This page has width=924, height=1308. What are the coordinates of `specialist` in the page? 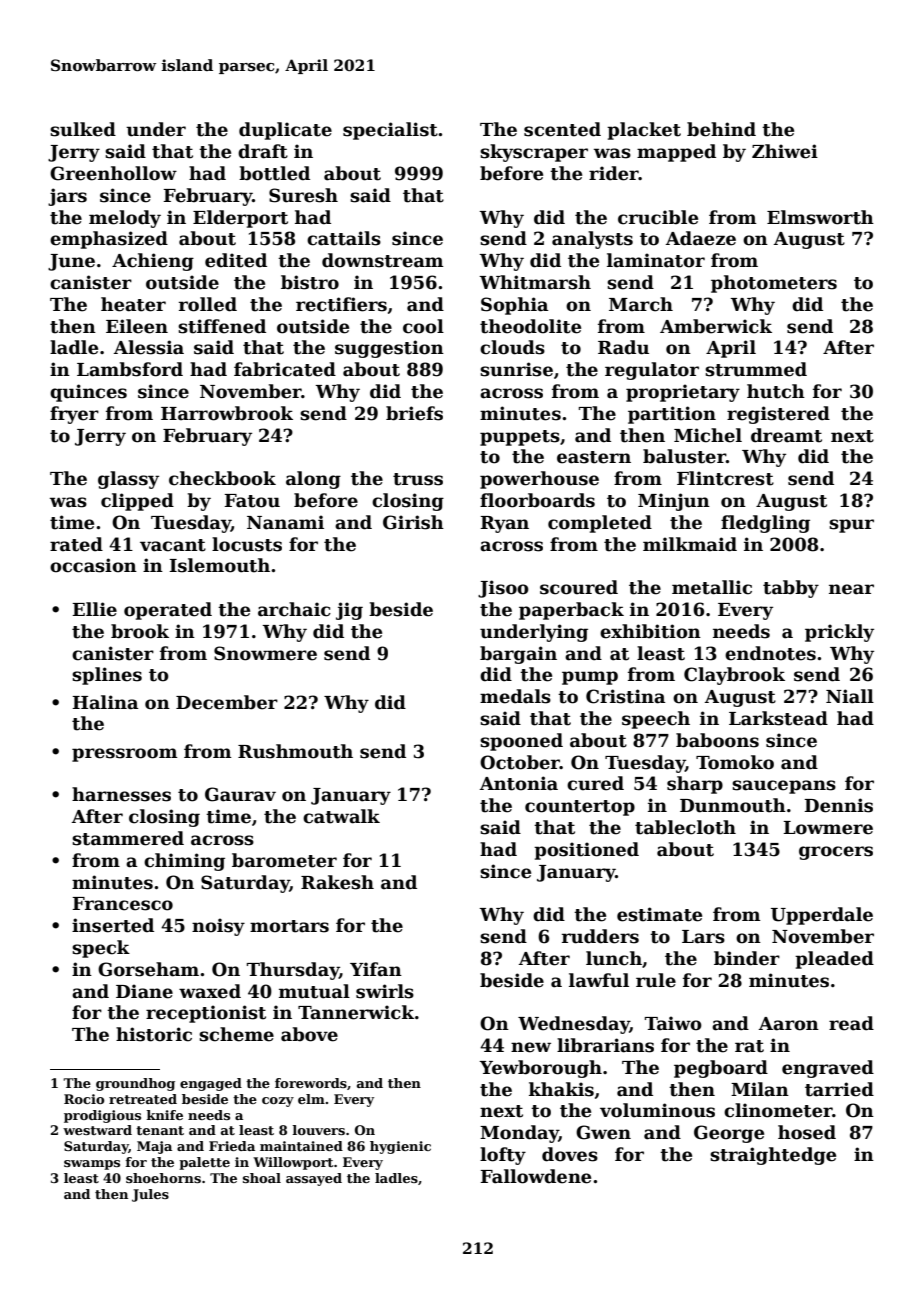 It's located at (390, 131).
